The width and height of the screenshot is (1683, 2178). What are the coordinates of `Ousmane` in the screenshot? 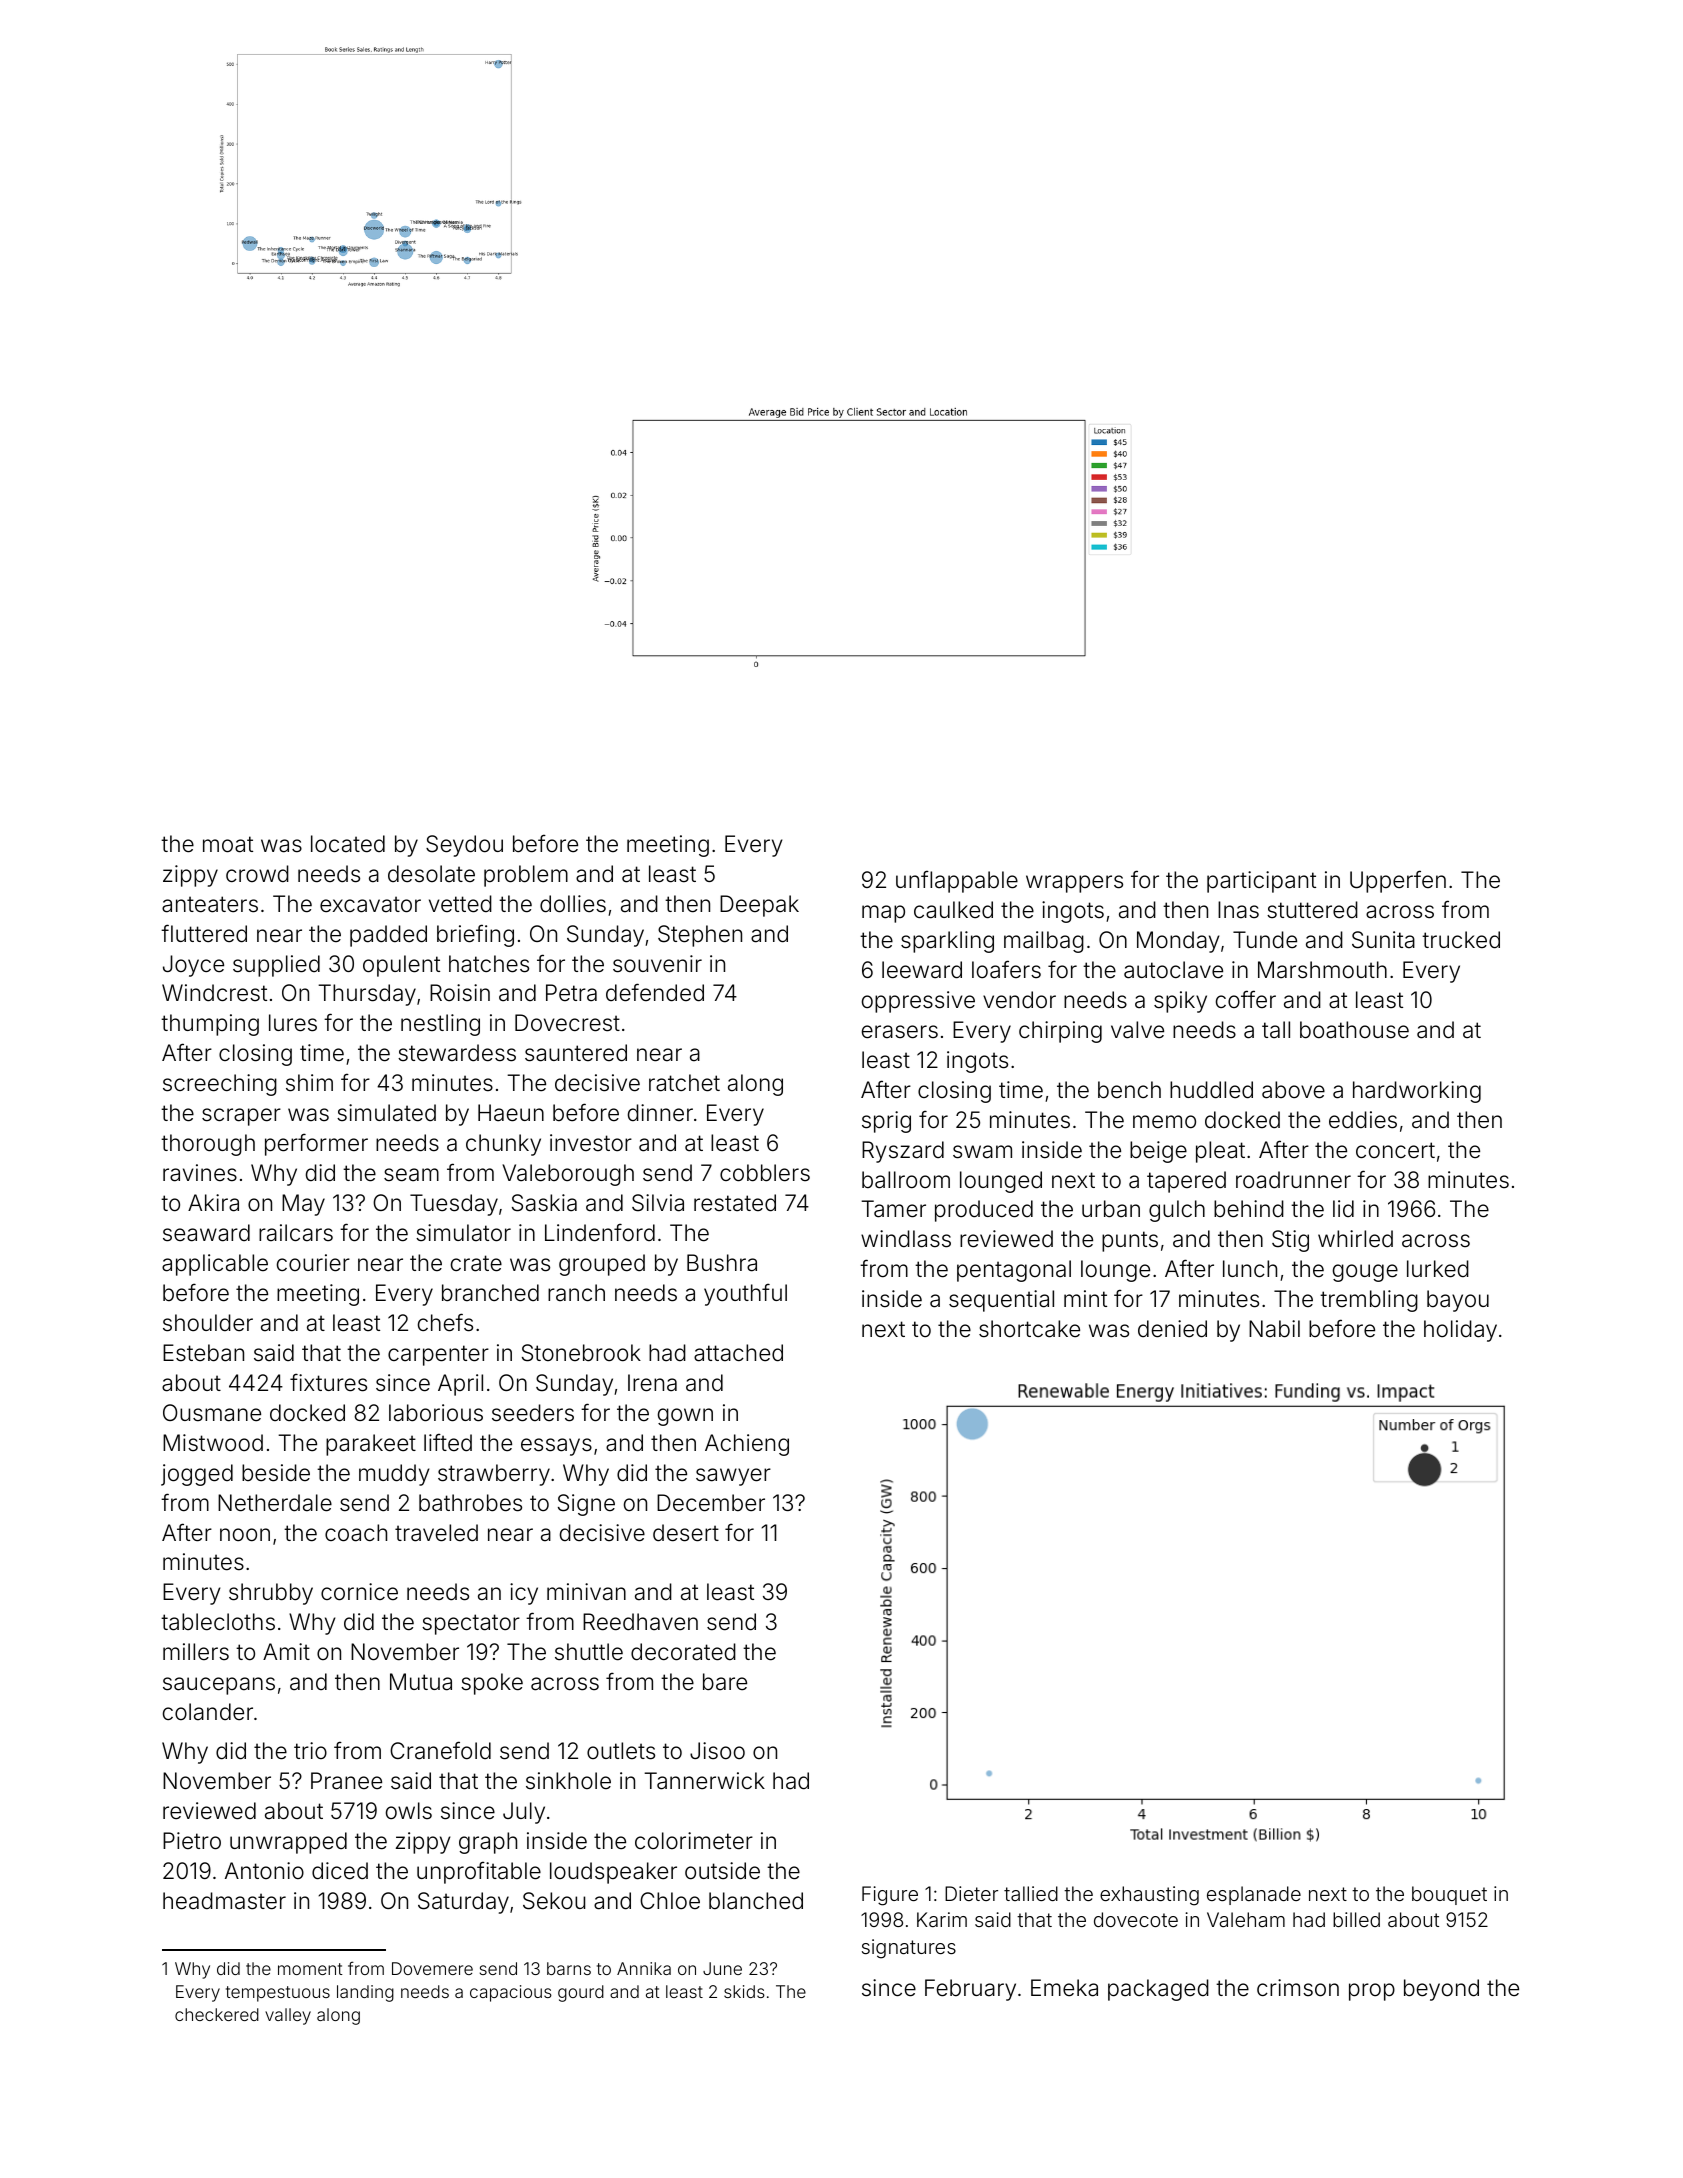 It's located at (212, 1413).
